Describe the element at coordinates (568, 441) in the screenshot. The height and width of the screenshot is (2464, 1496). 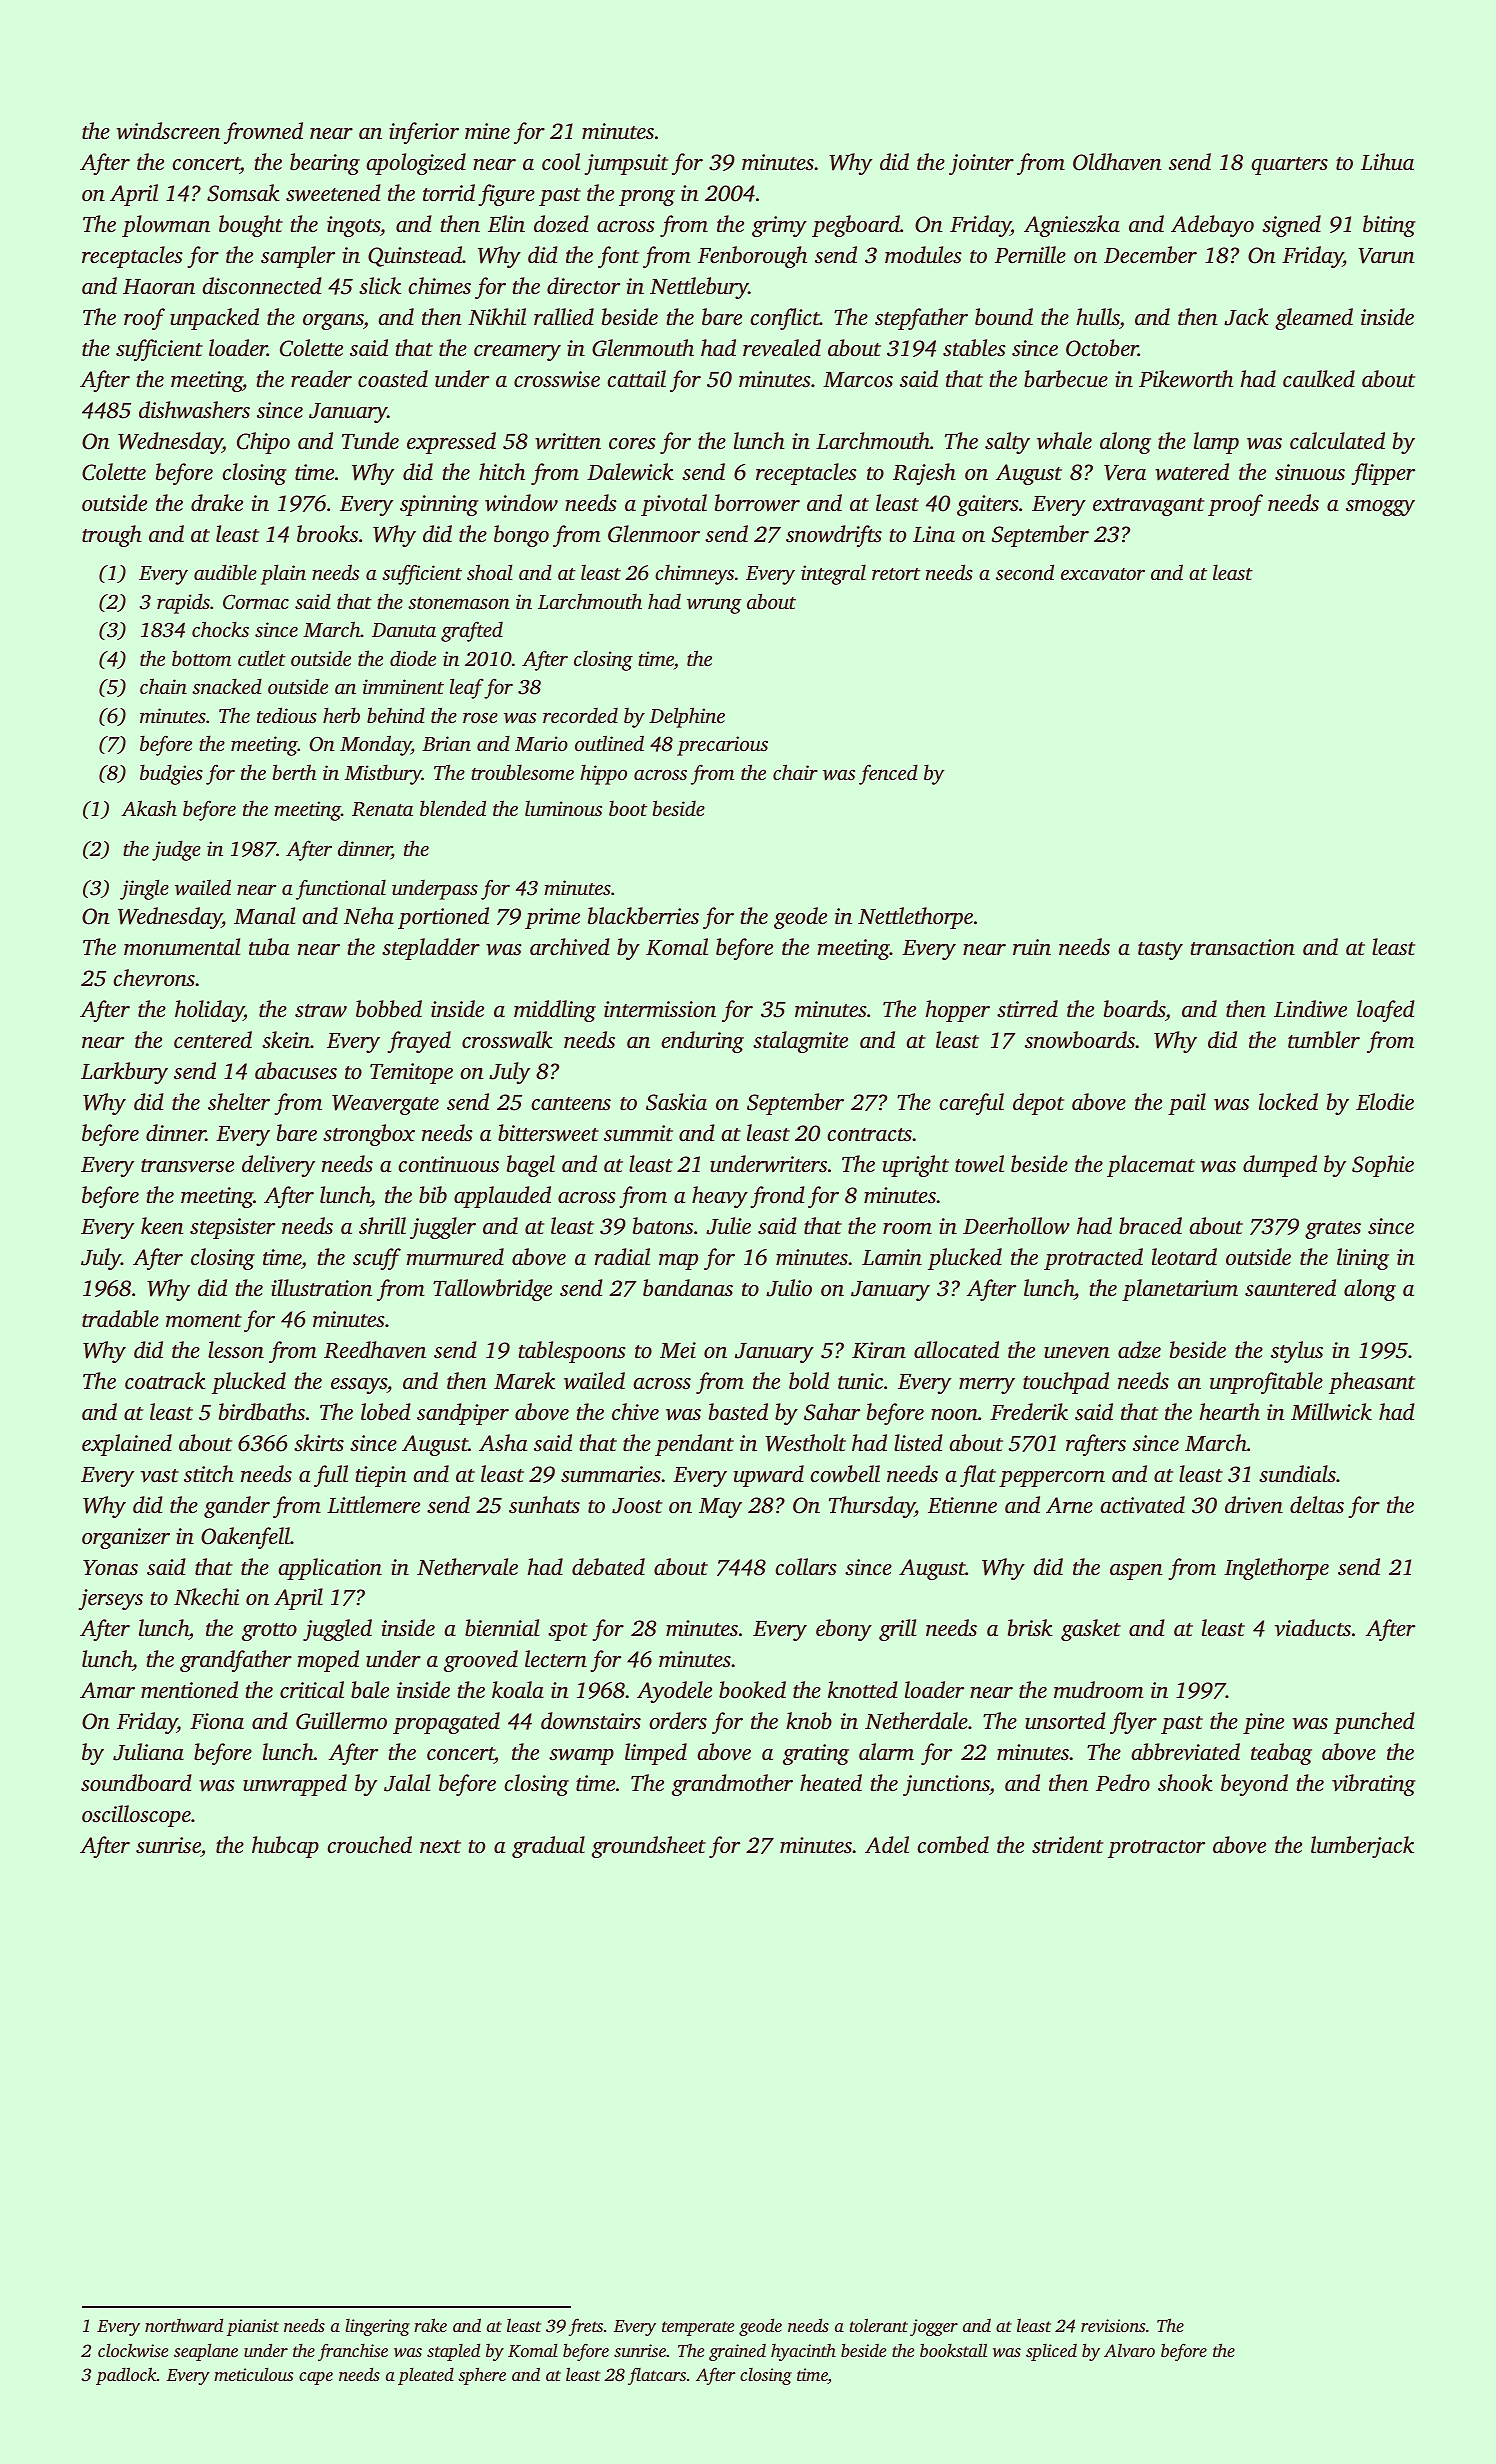
I see `written` at that location.
